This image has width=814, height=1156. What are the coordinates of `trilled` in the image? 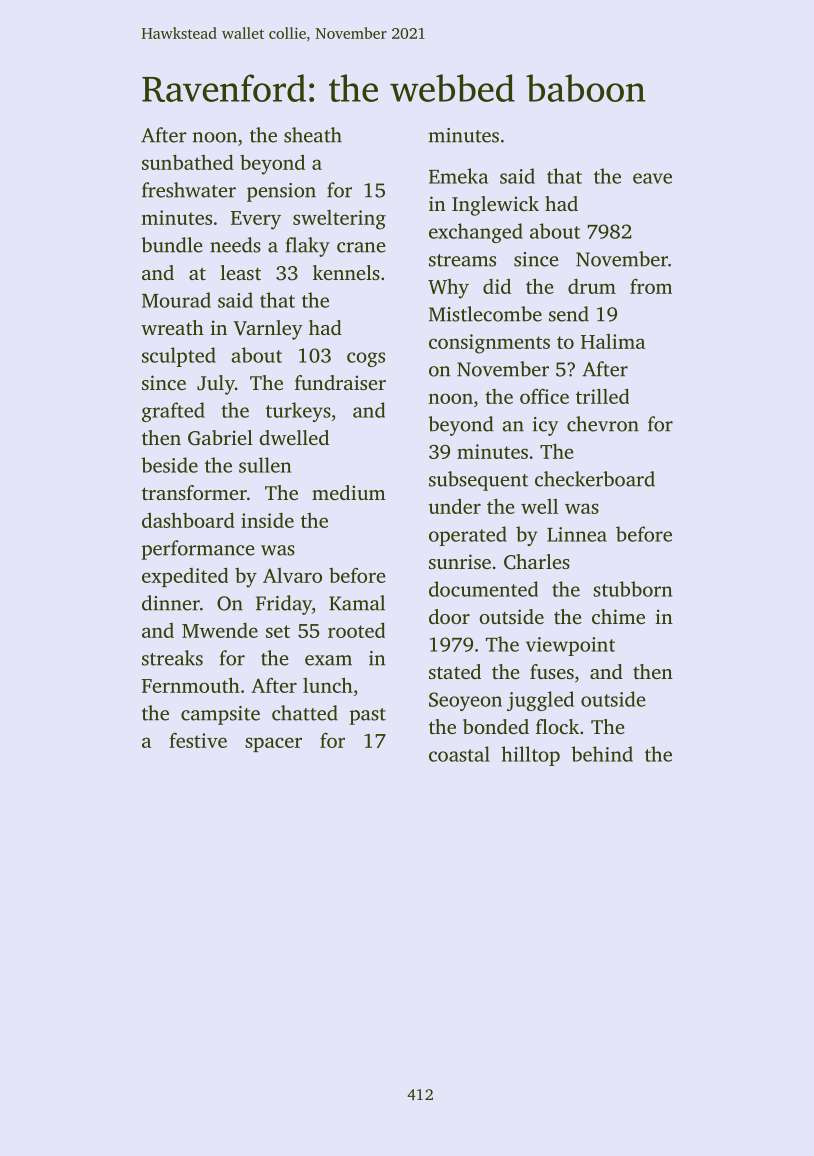 It's located at (602, 396).
